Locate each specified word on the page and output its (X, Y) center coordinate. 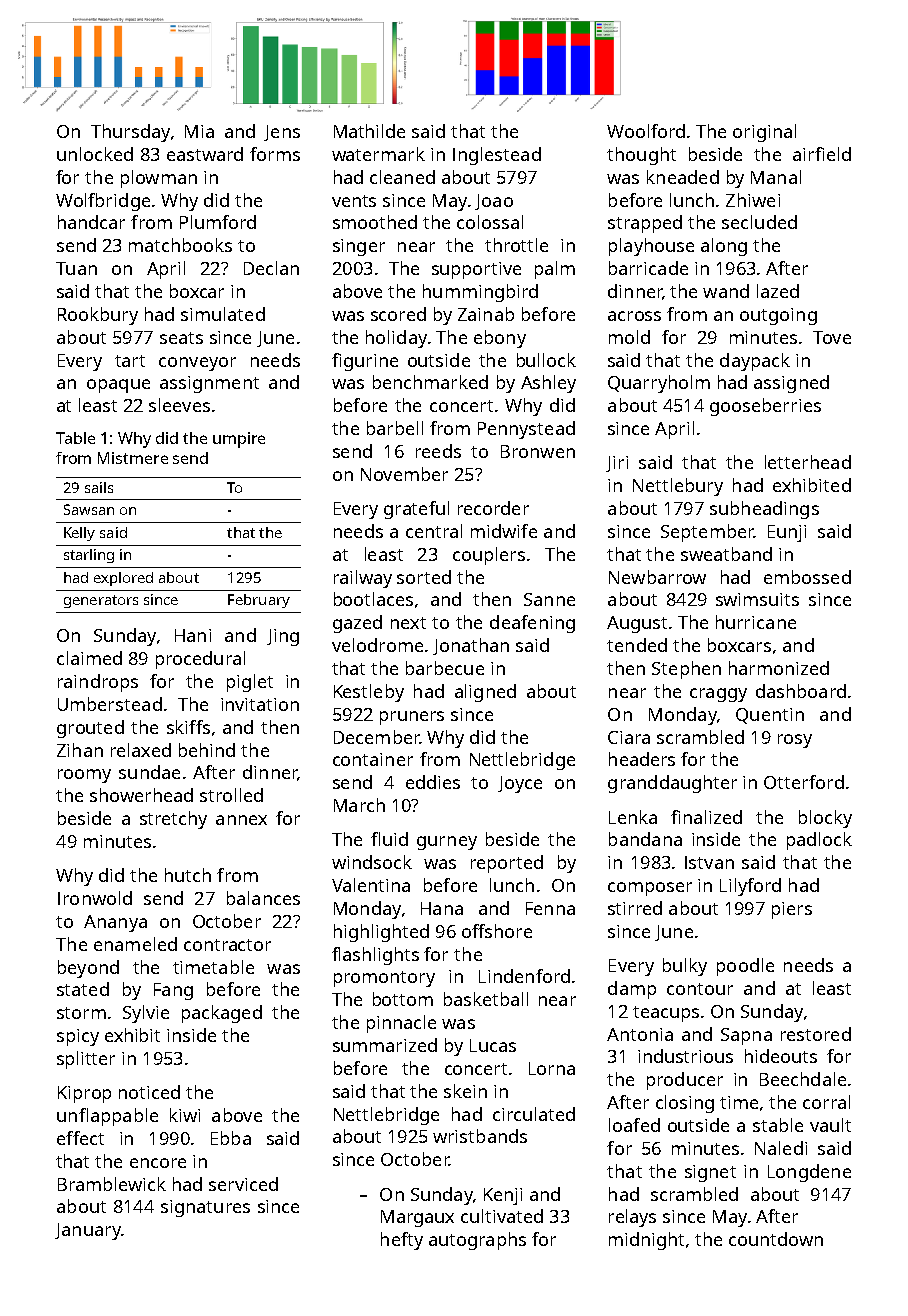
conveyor (197, 364)
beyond (88, 969)
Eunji (787, 533)
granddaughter (672, 784)
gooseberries (765, 407)
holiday (396, 339)
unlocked (95, 154)
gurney (447, 843)
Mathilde (369, 131)
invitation (260, 704)
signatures (205, 1208)
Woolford (646, 131)
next (408, 623)
